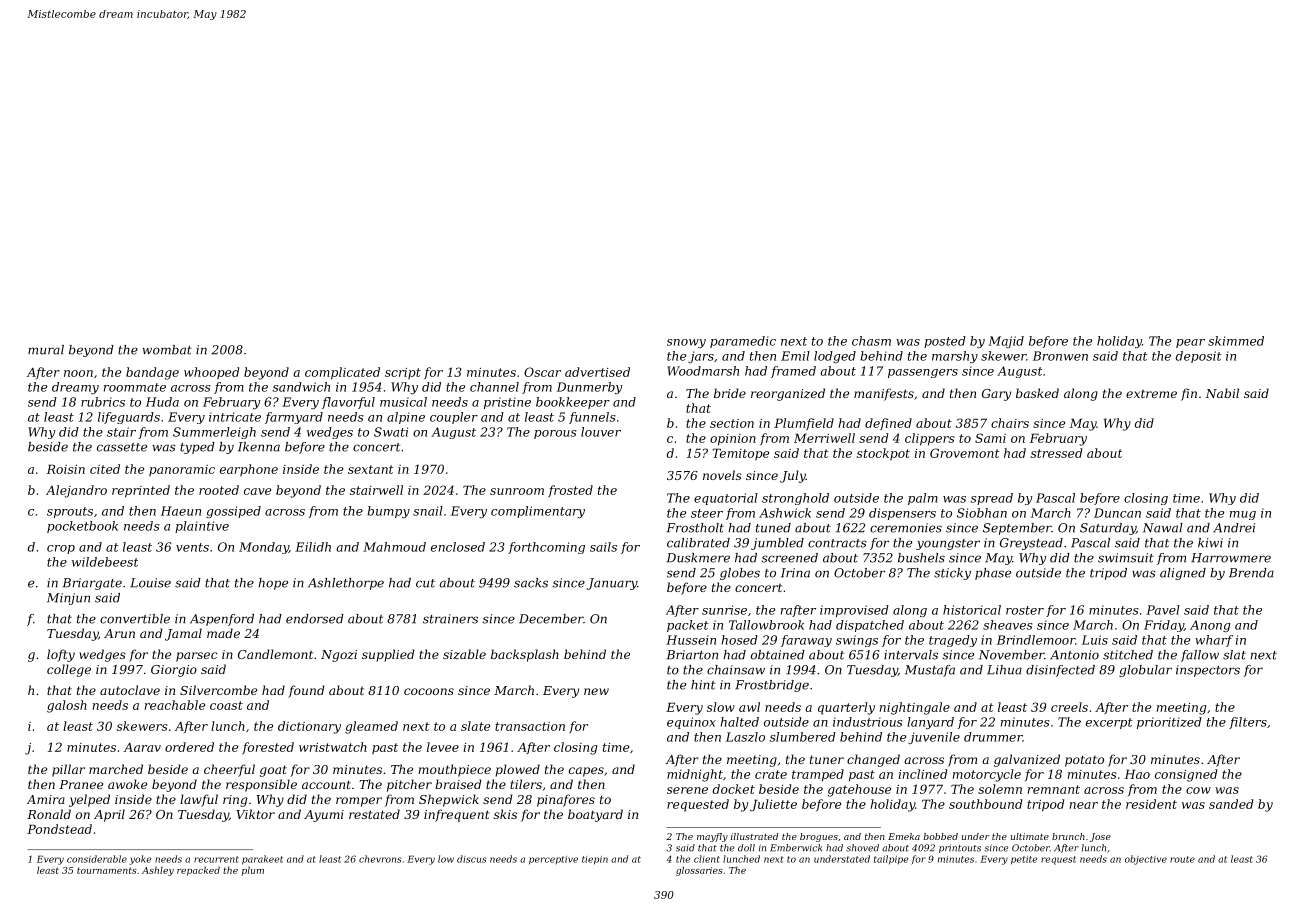 This document has height=924, width=1308. Describe the element at coordinates (743, 342) in the document. I see `paramedic` at that location.
